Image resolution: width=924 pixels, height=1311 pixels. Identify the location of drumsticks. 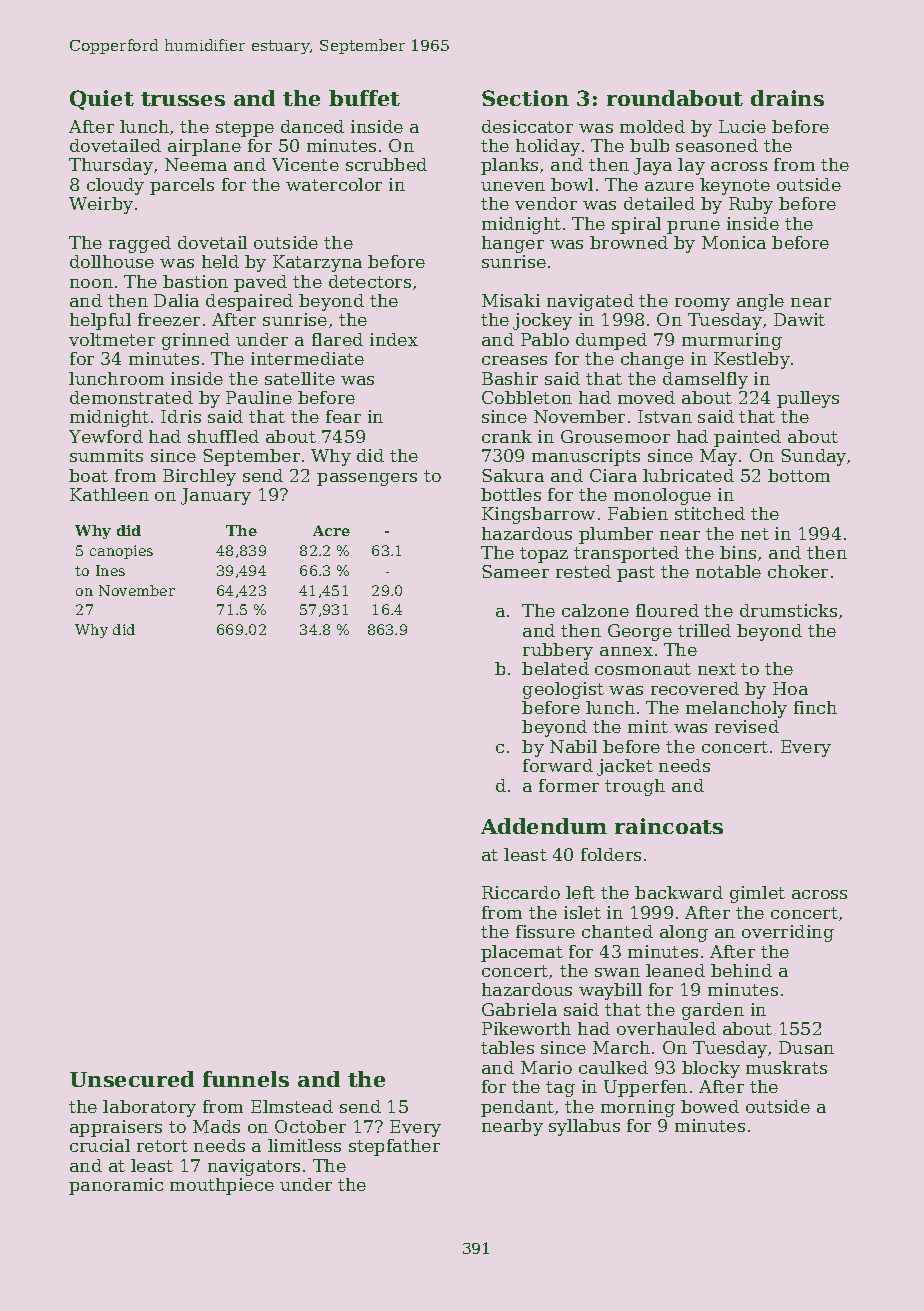
(788, 610).
